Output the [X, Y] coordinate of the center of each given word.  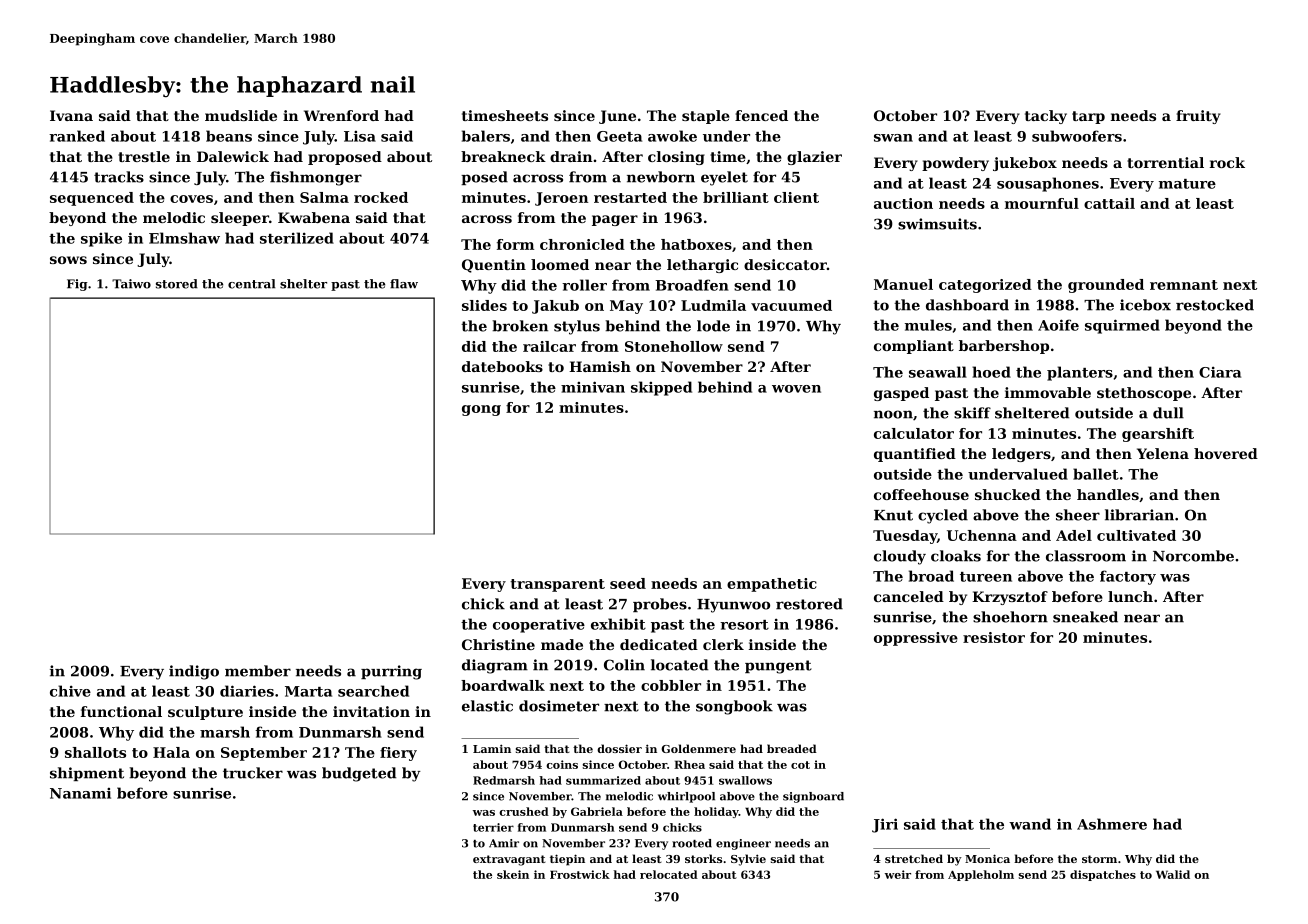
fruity [1198, 117]
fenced [761, 115]
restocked [1215, 305]
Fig [77, 285]
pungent [778, 667]
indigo [194, 672]
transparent [557, 585]
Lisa [360, 136]
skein [513, 874]
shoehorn [1010, 617]
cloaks [956, 556]
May [626, 307]
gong [481, 410]
